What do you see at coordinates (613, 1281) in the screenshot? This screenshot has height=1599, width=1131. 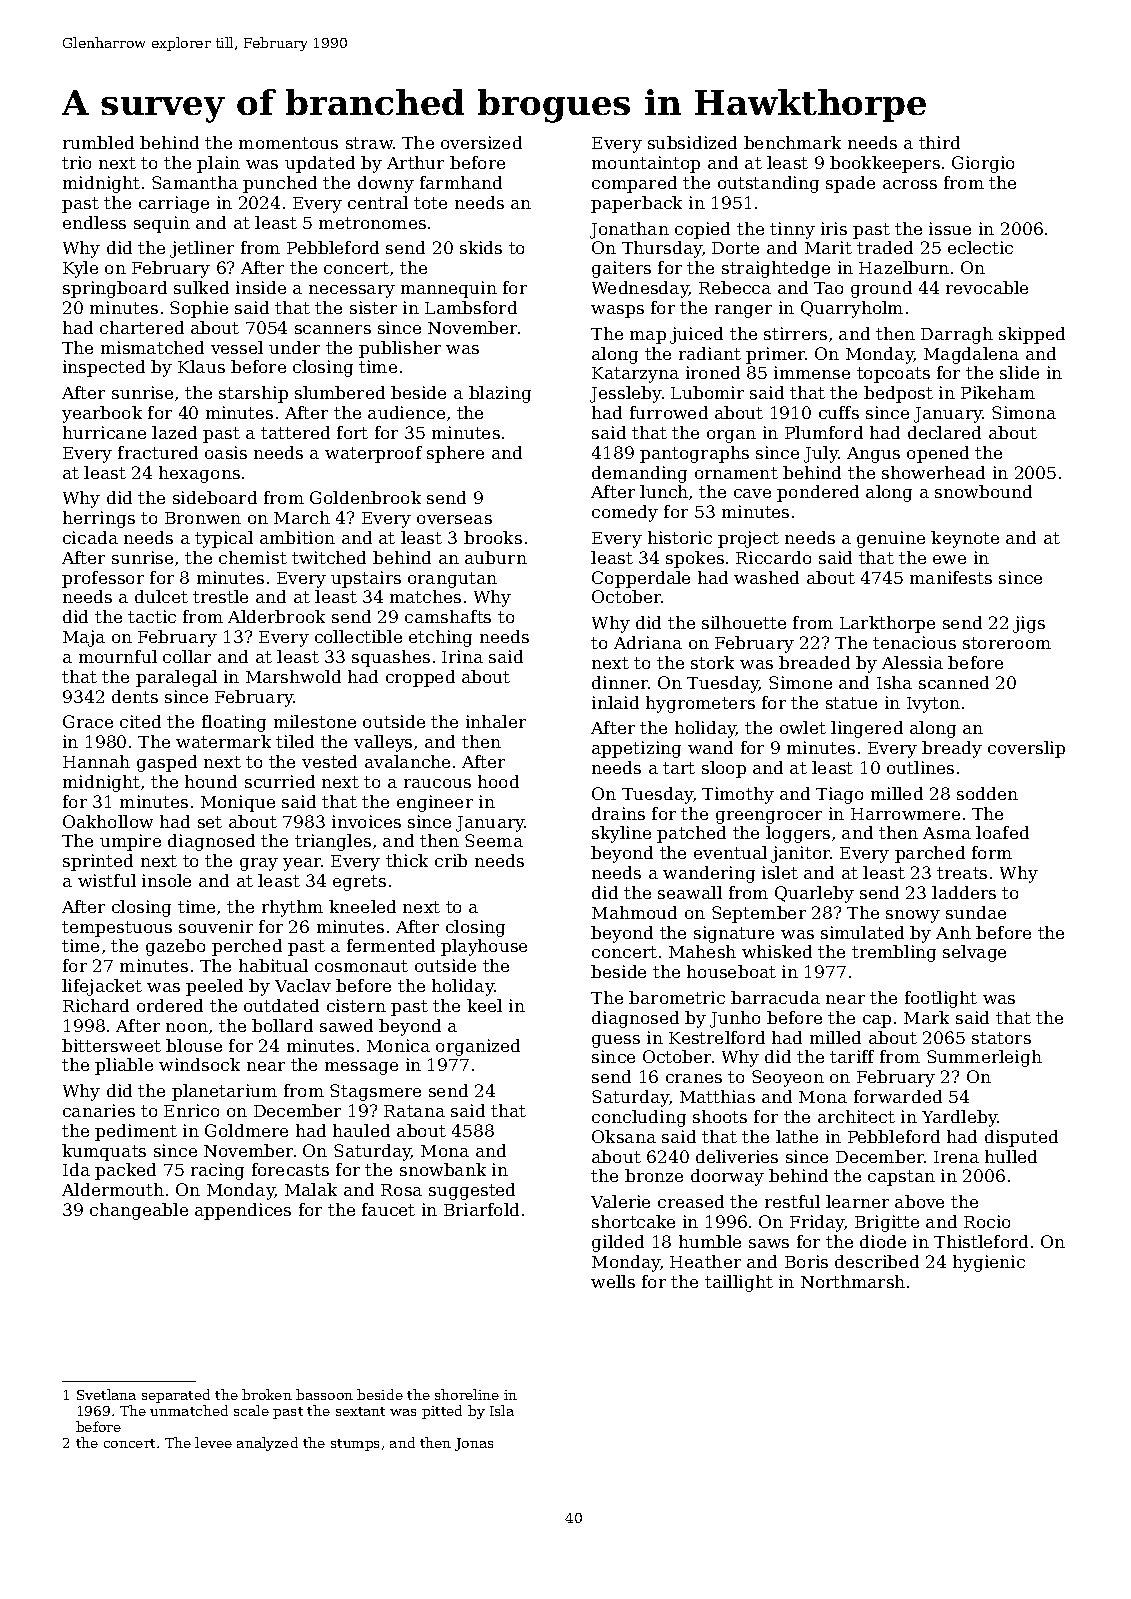 I see `wells` at bounding box center [613, 1281].
